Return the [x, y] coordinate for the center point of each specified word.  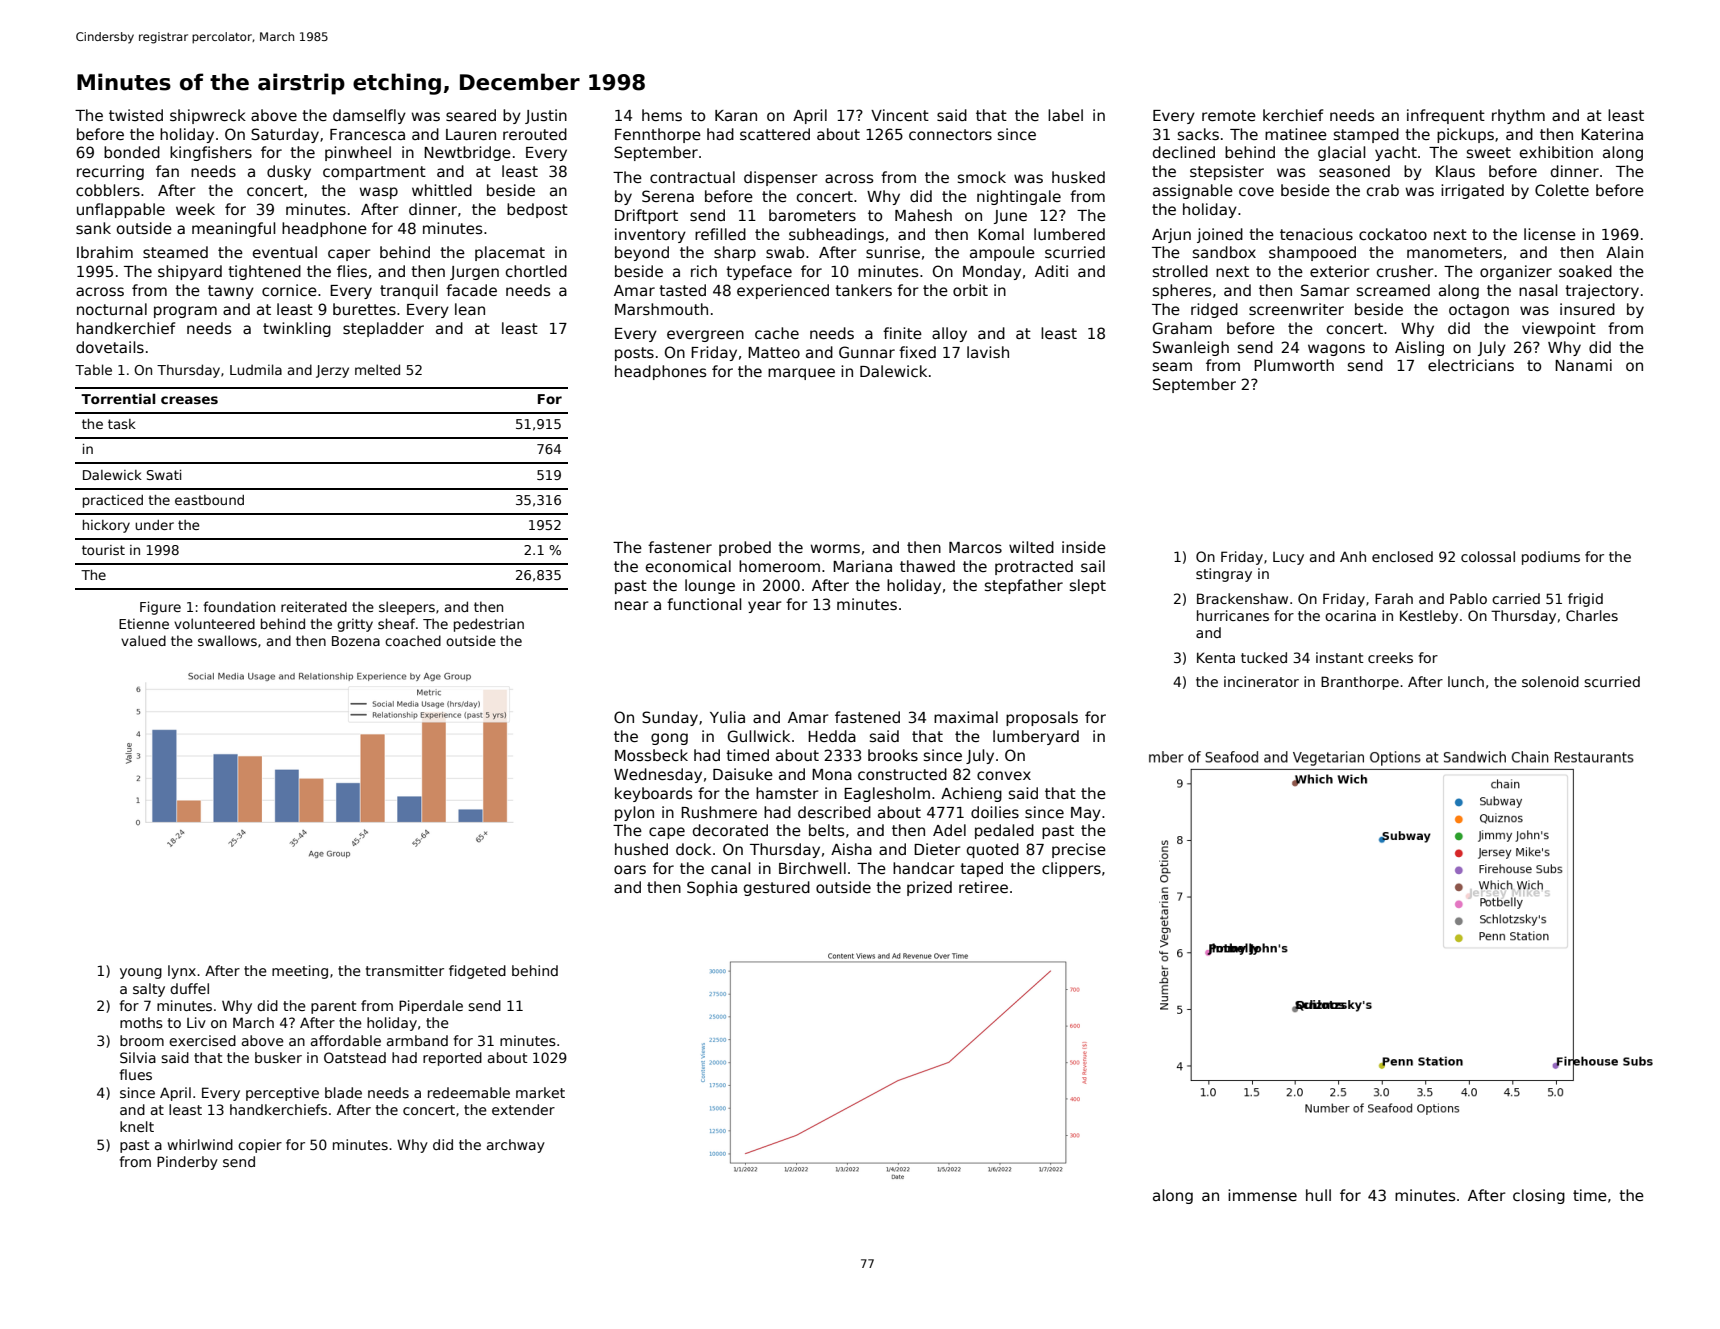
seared [471, 115]
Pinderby [187, 1163]
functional [704, 604]
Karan [736, 115]
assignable [1193, 191]
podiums [1551, 558]
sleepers [407, 608]
